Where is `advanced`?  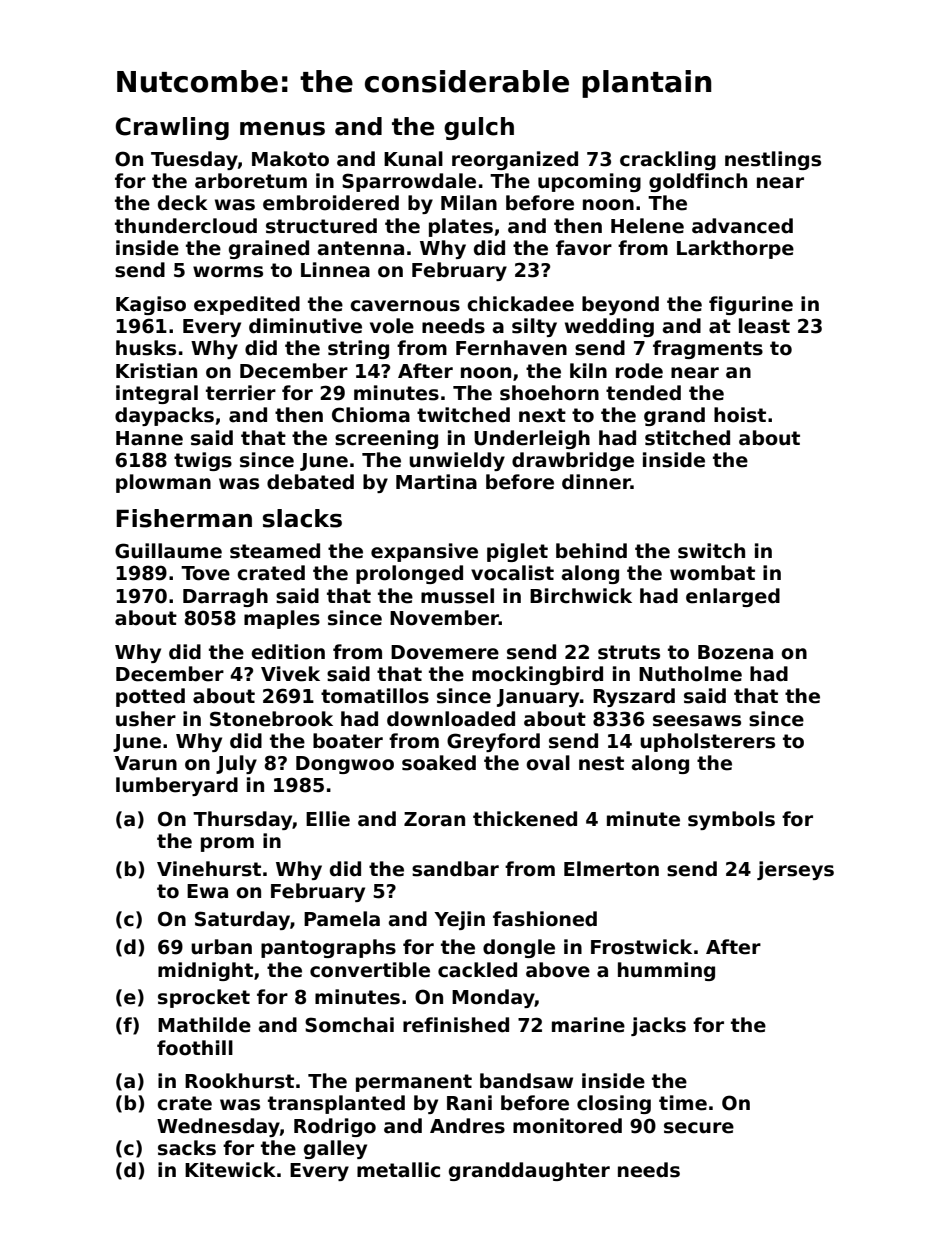 advanced is located at coordinates (742, 226).
